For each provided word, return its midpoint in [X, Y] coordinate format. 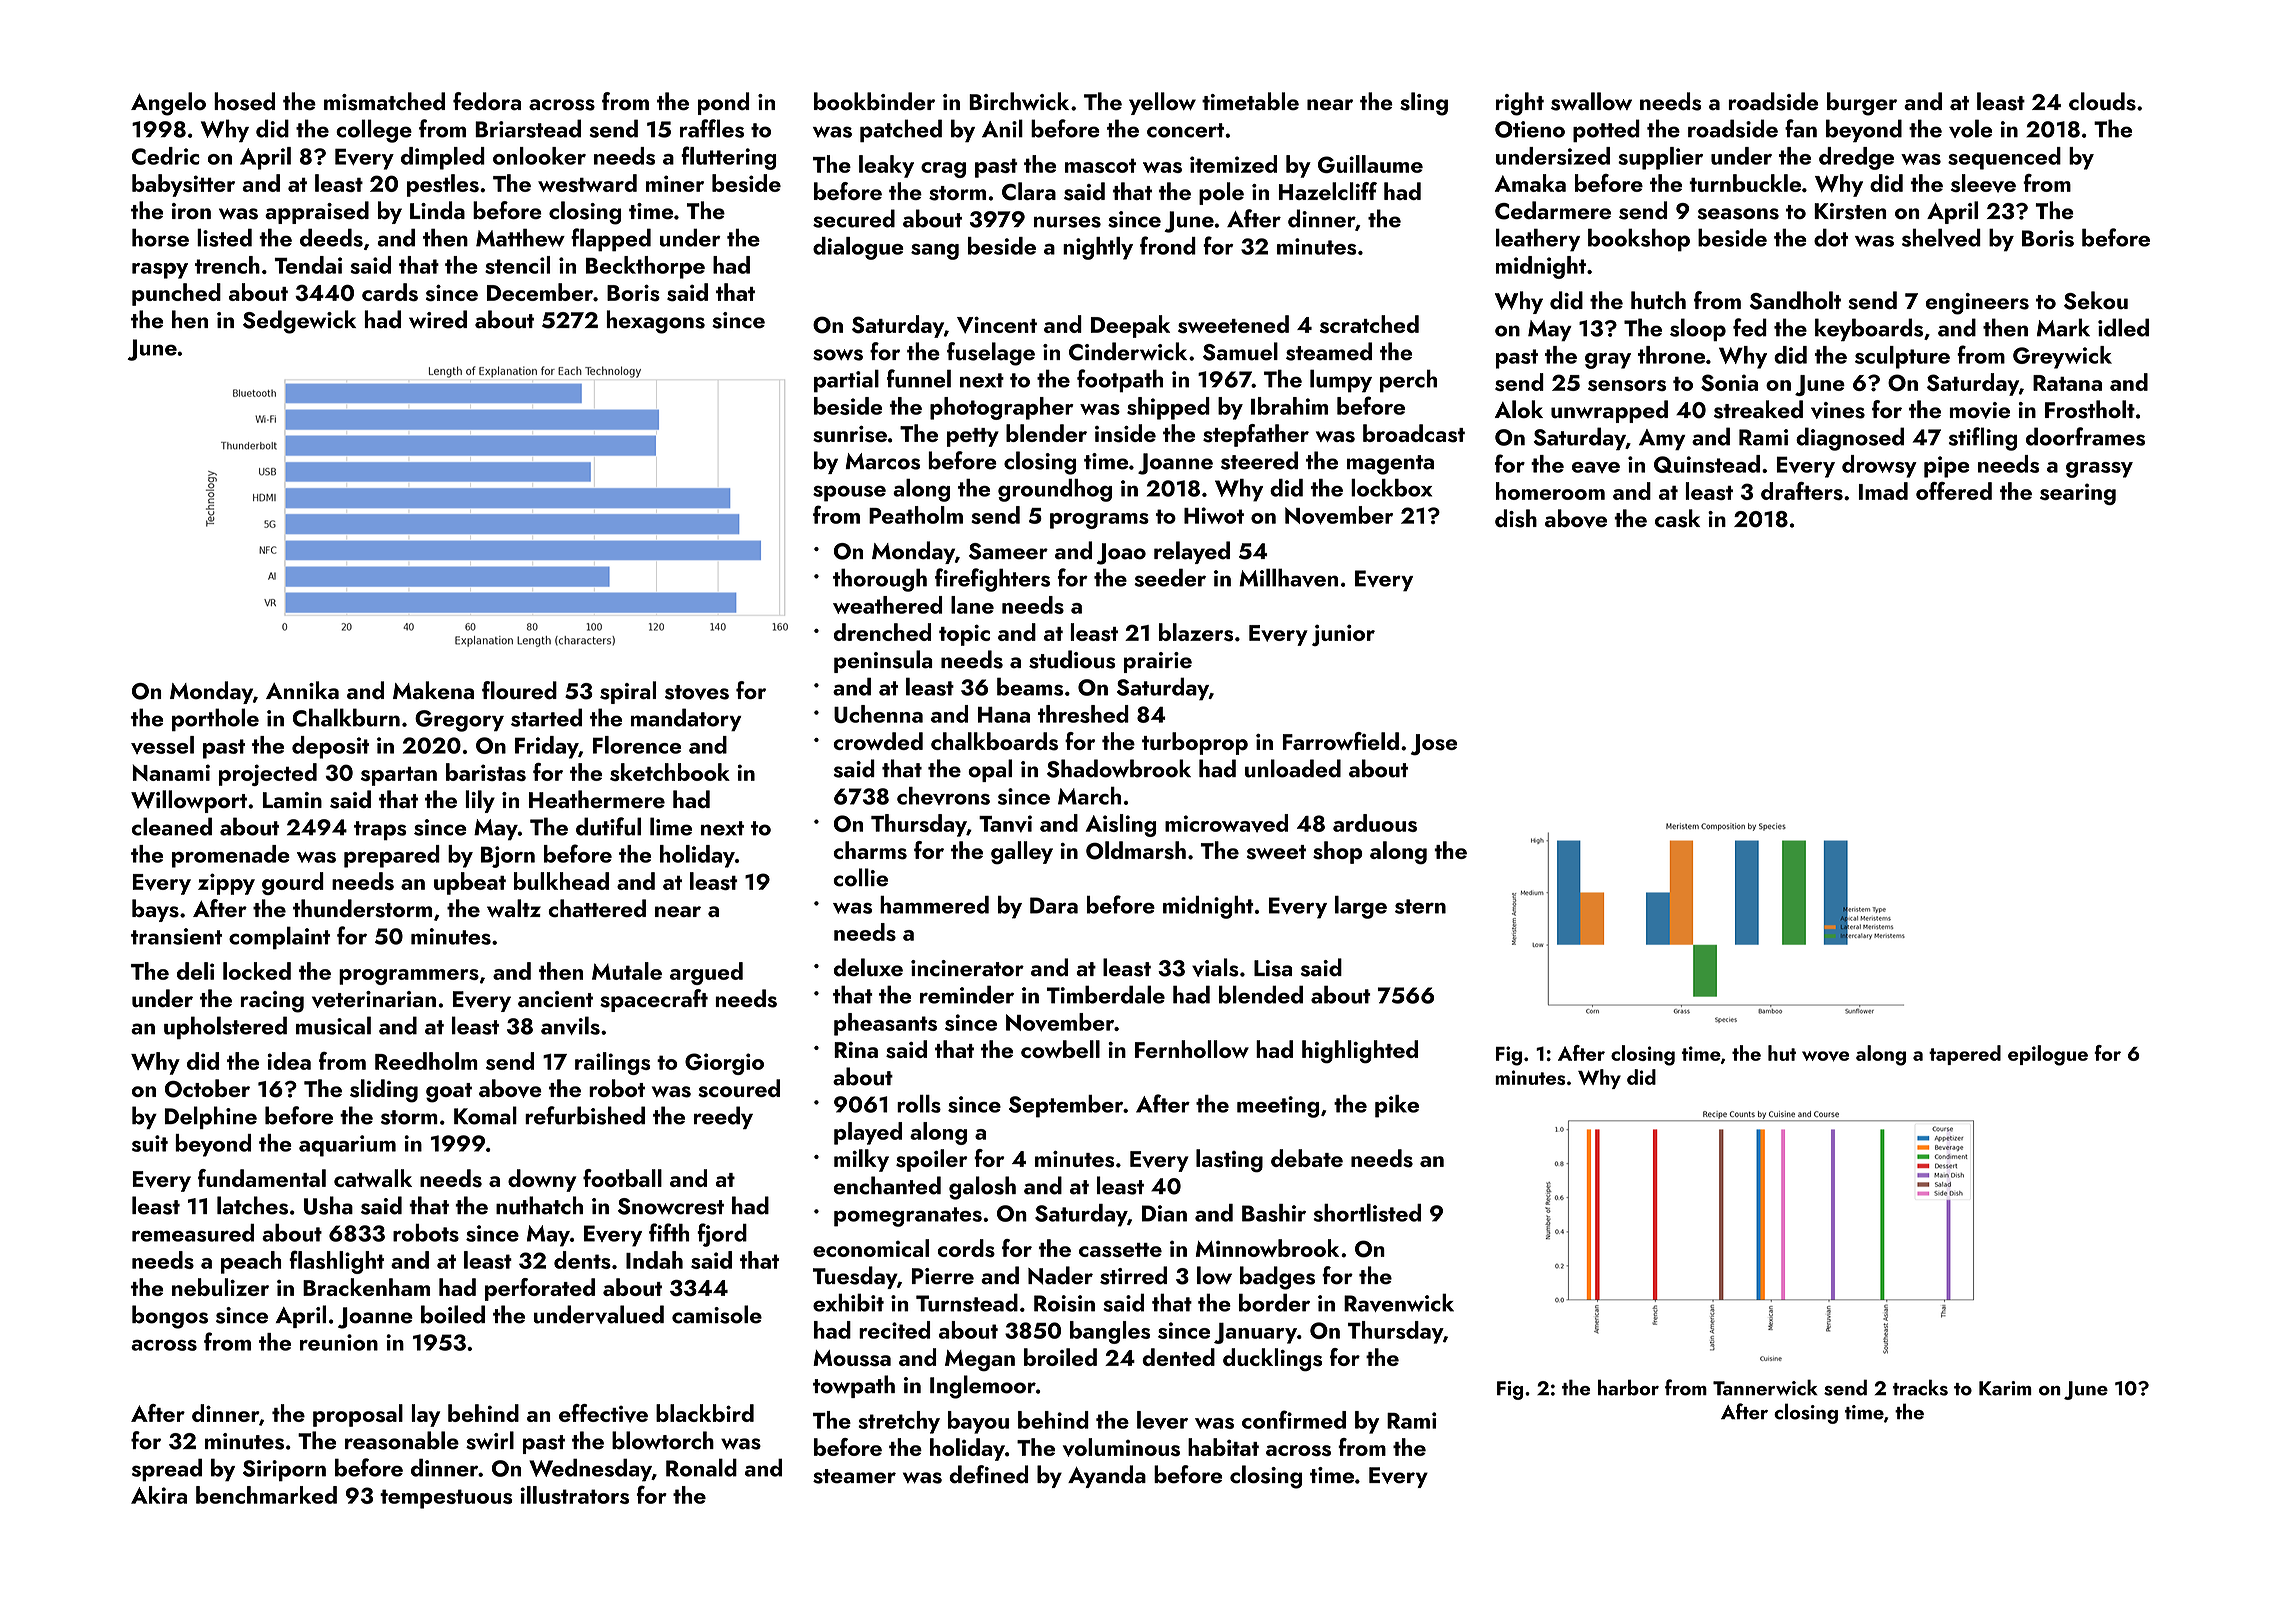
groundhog [1055, 490]
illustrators [574, 1495]
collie [860, 877]
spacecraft [654, 1000]
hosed [244, 101]
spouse [849, 493]
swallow [1591, 101]
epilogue [2048, 1055]
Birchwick [1019, 101]
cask [1677, 518]
